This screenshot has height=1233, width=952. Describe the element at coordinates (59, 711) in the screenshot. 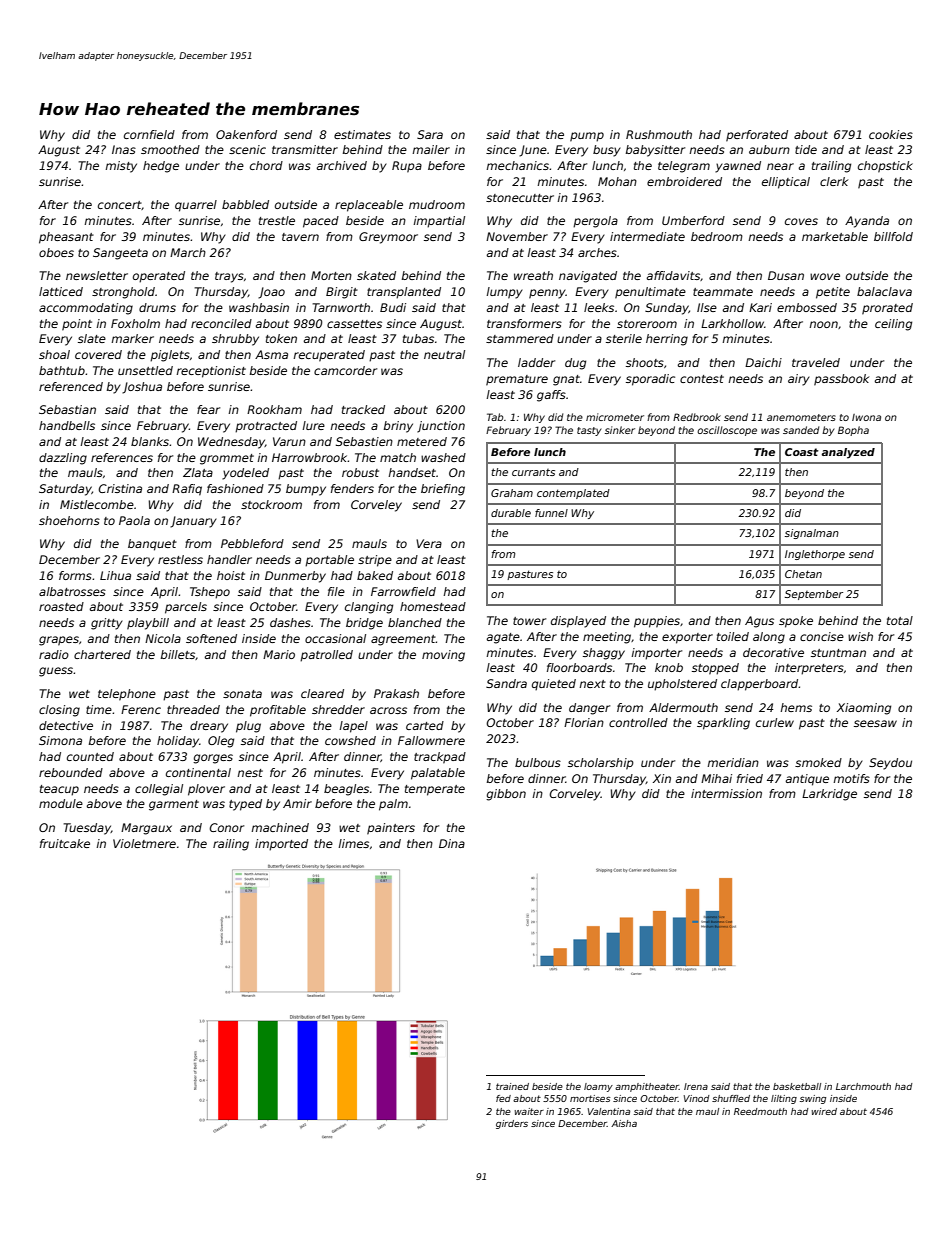

I see `closing` at that location.
